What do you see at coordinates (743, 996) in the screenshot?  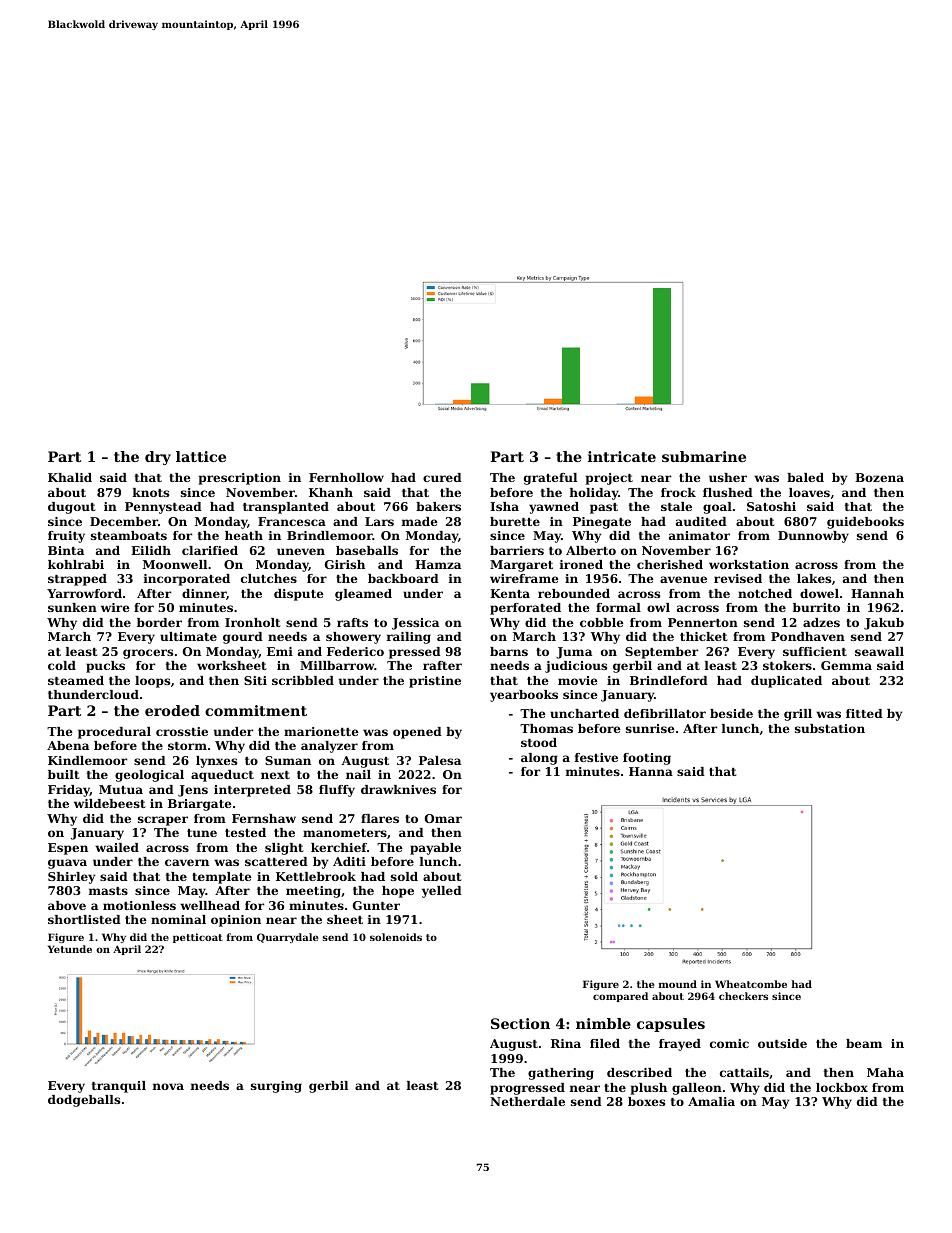 I see `checkers` at bounding box center [743, 996].
